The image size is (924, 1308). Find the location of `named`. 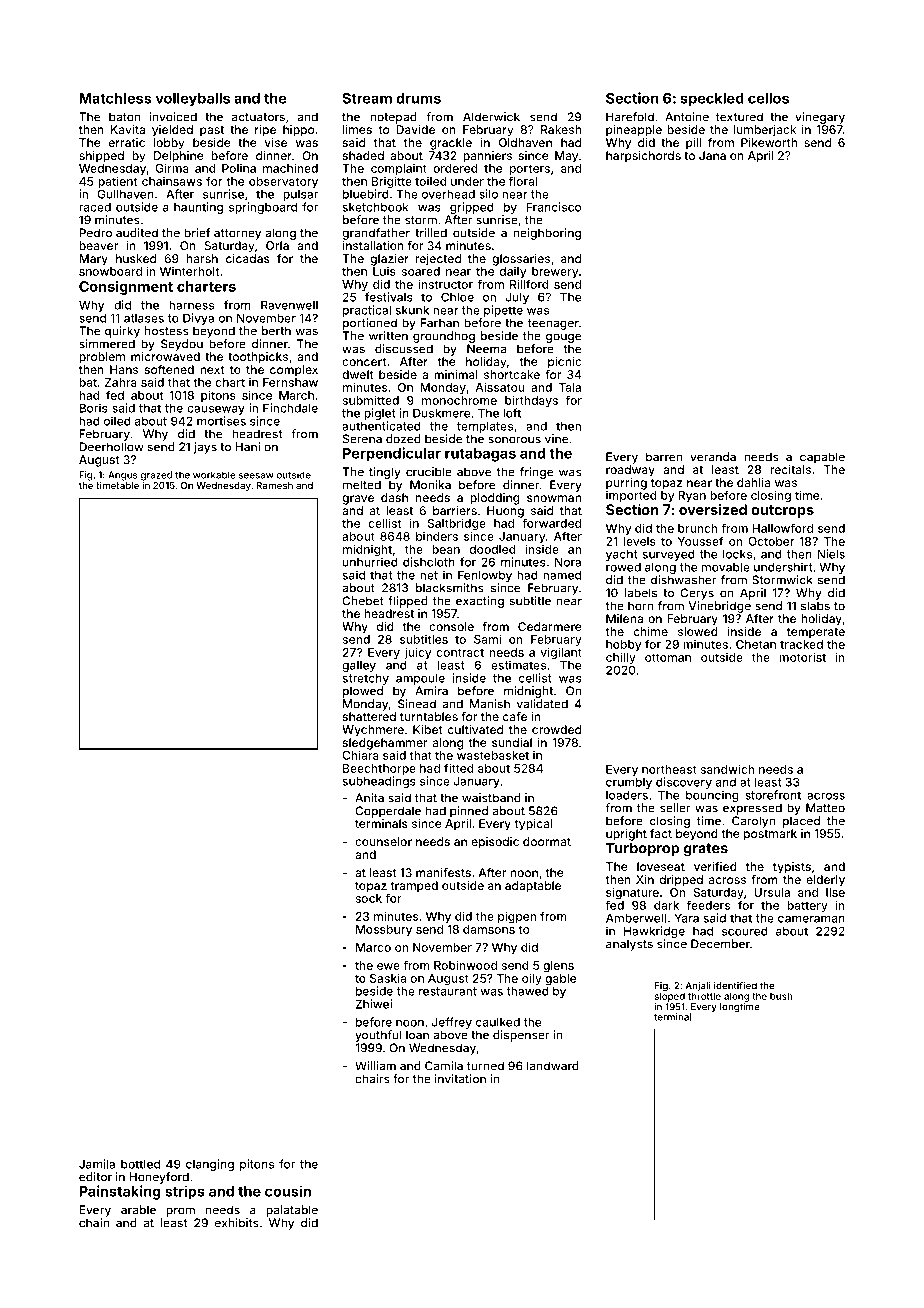

named is located at coordinates (562, 575).
